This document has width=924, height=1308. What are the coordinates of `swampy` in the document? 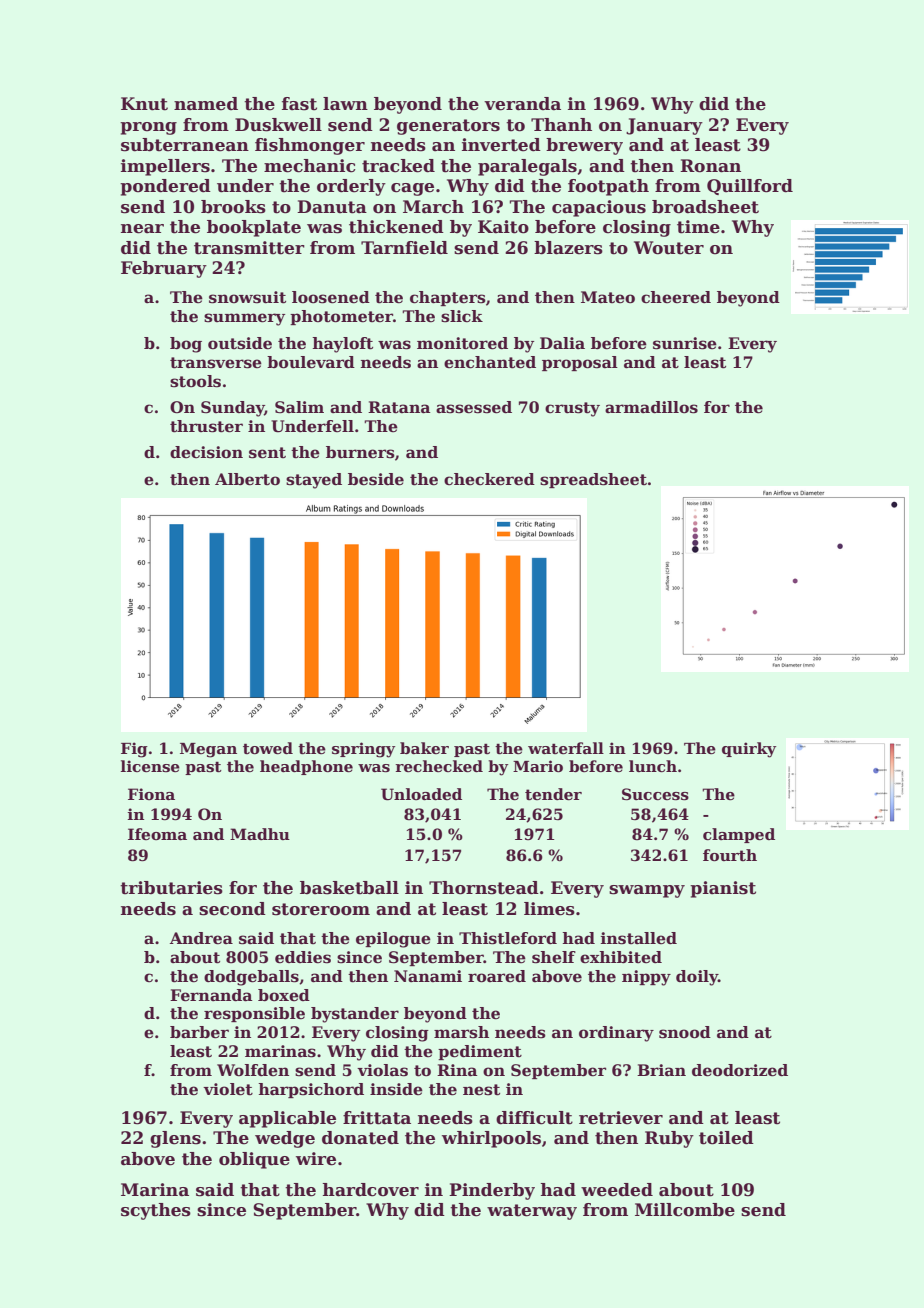 It's located at (647, 891).
